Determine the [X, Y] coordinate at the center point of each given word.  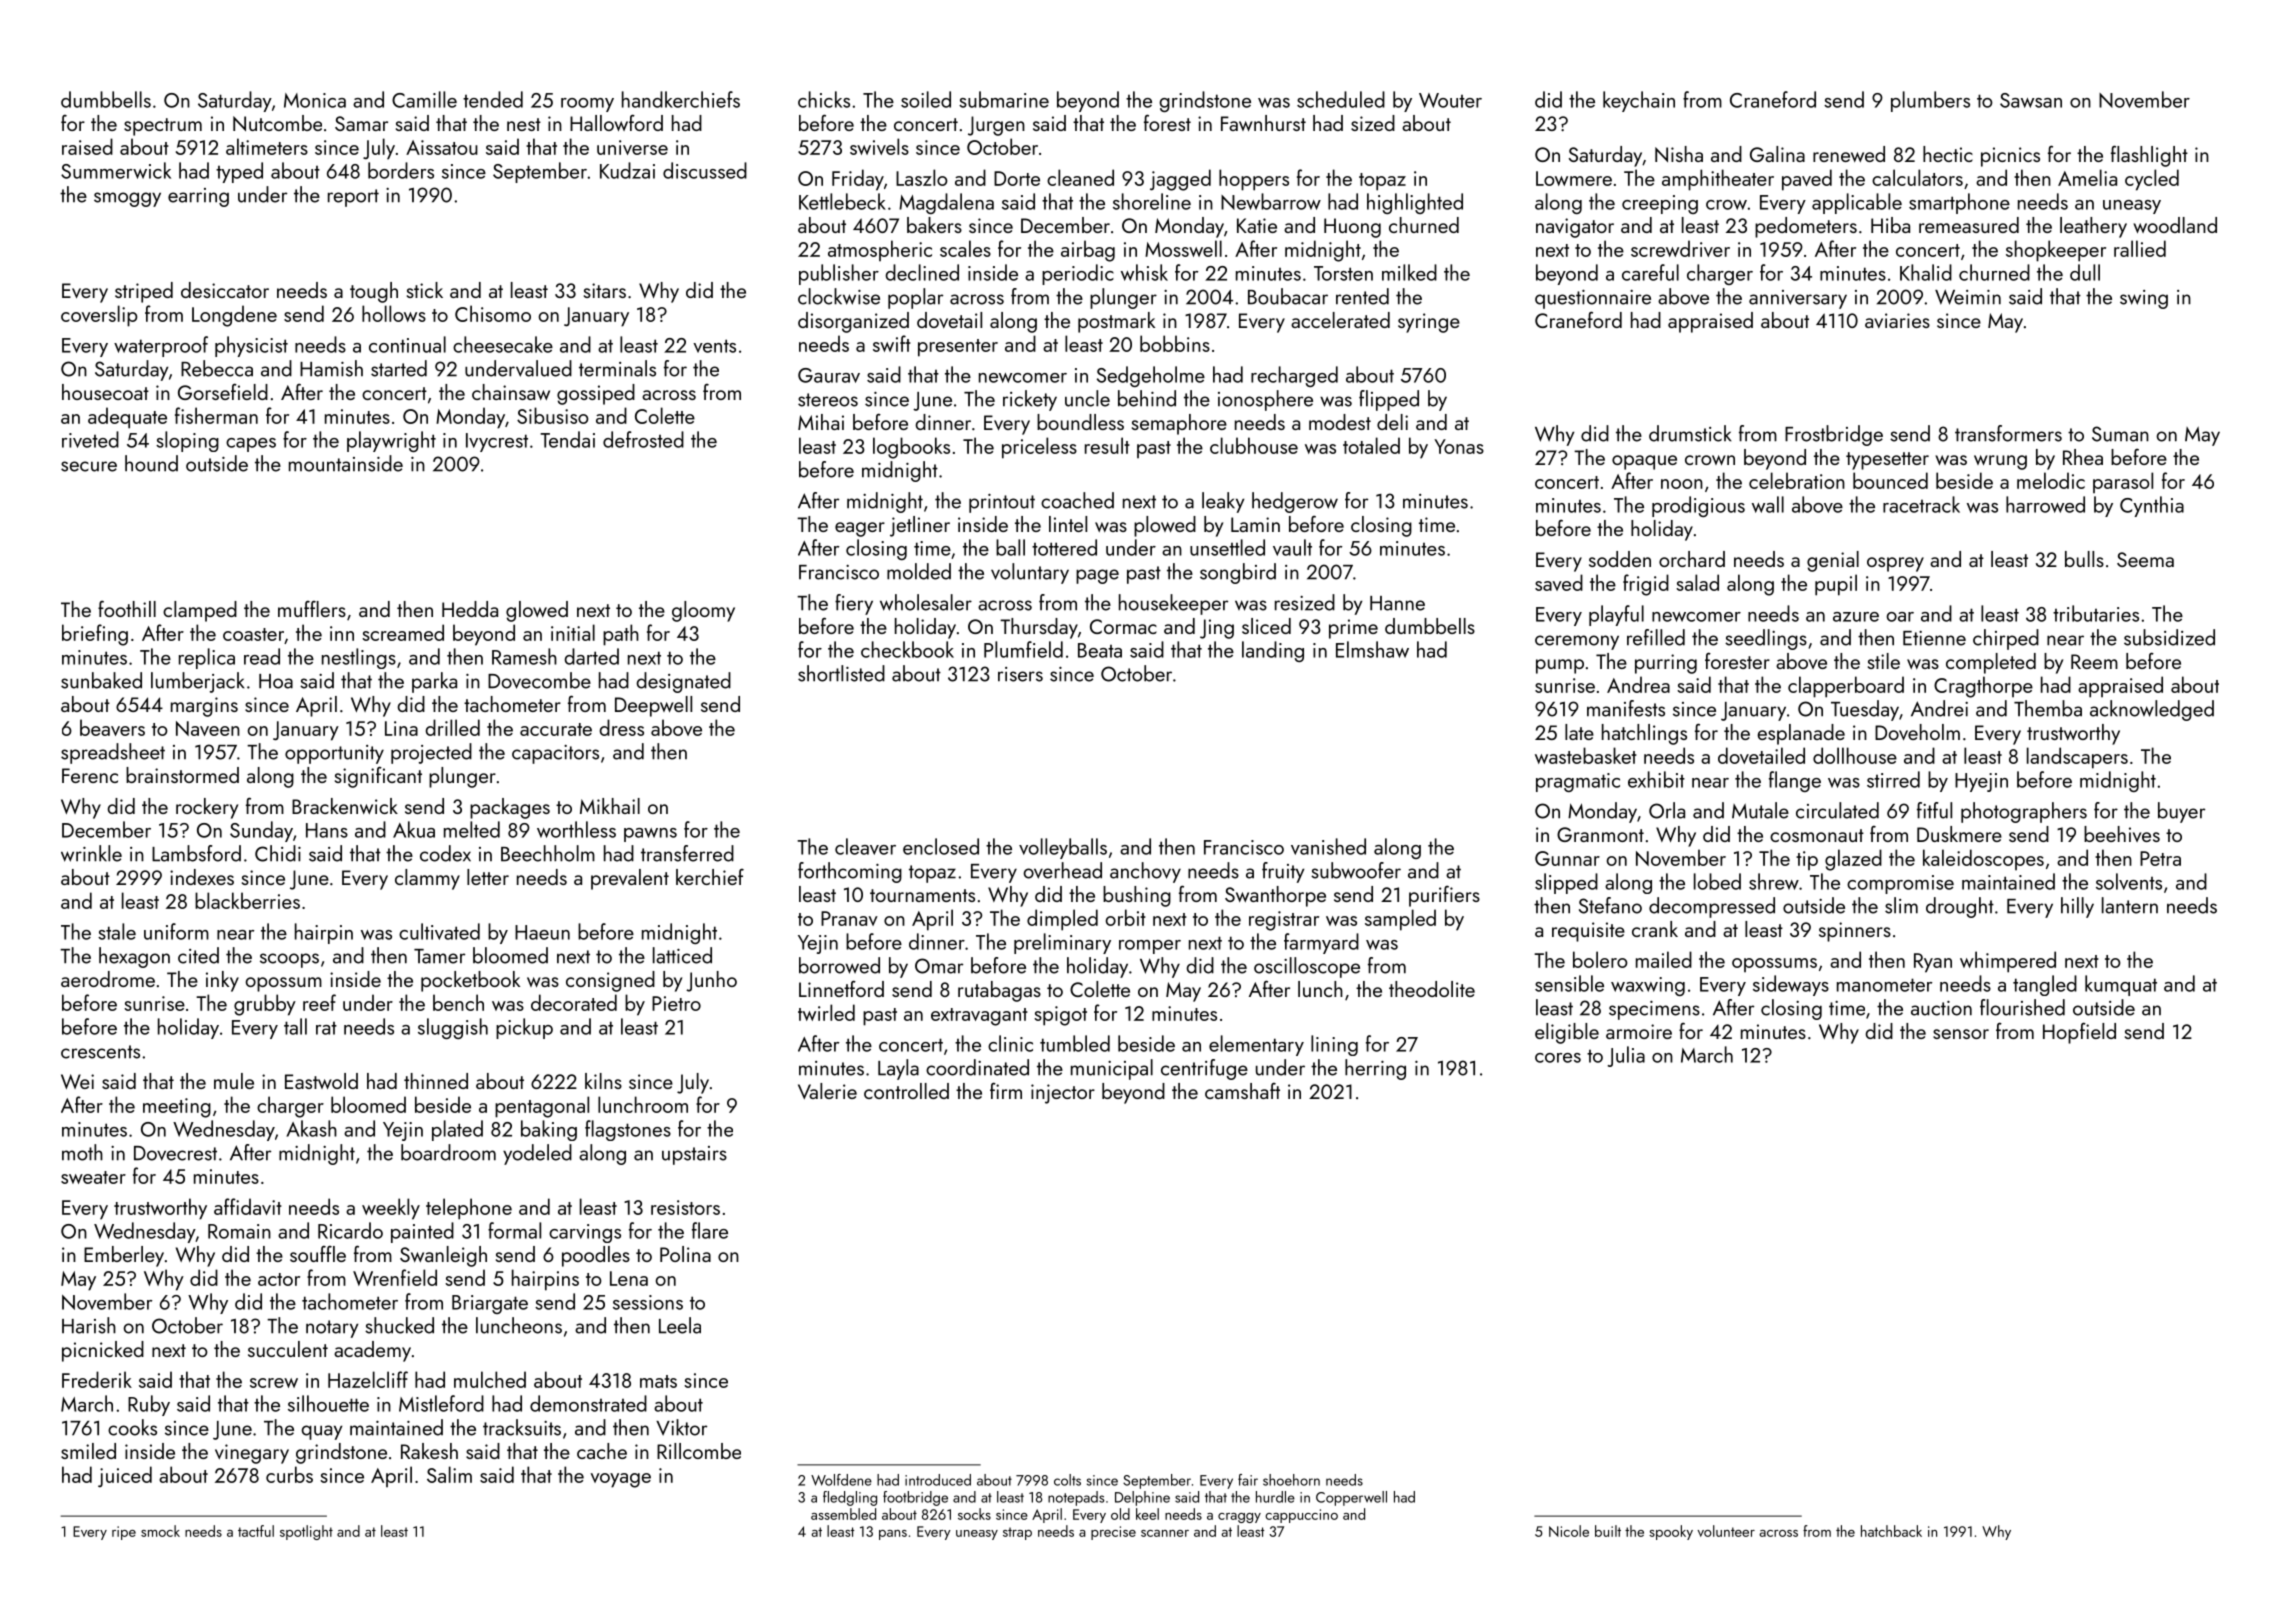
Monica [315, 100]
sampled [1400, 920]
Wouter [1450, 100]
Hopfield [2079, 1033]
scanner [1165, 1533]
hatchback [1891, 1531]
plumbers [1930, 101]
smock [160, 1531]
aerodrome [108, 979]
